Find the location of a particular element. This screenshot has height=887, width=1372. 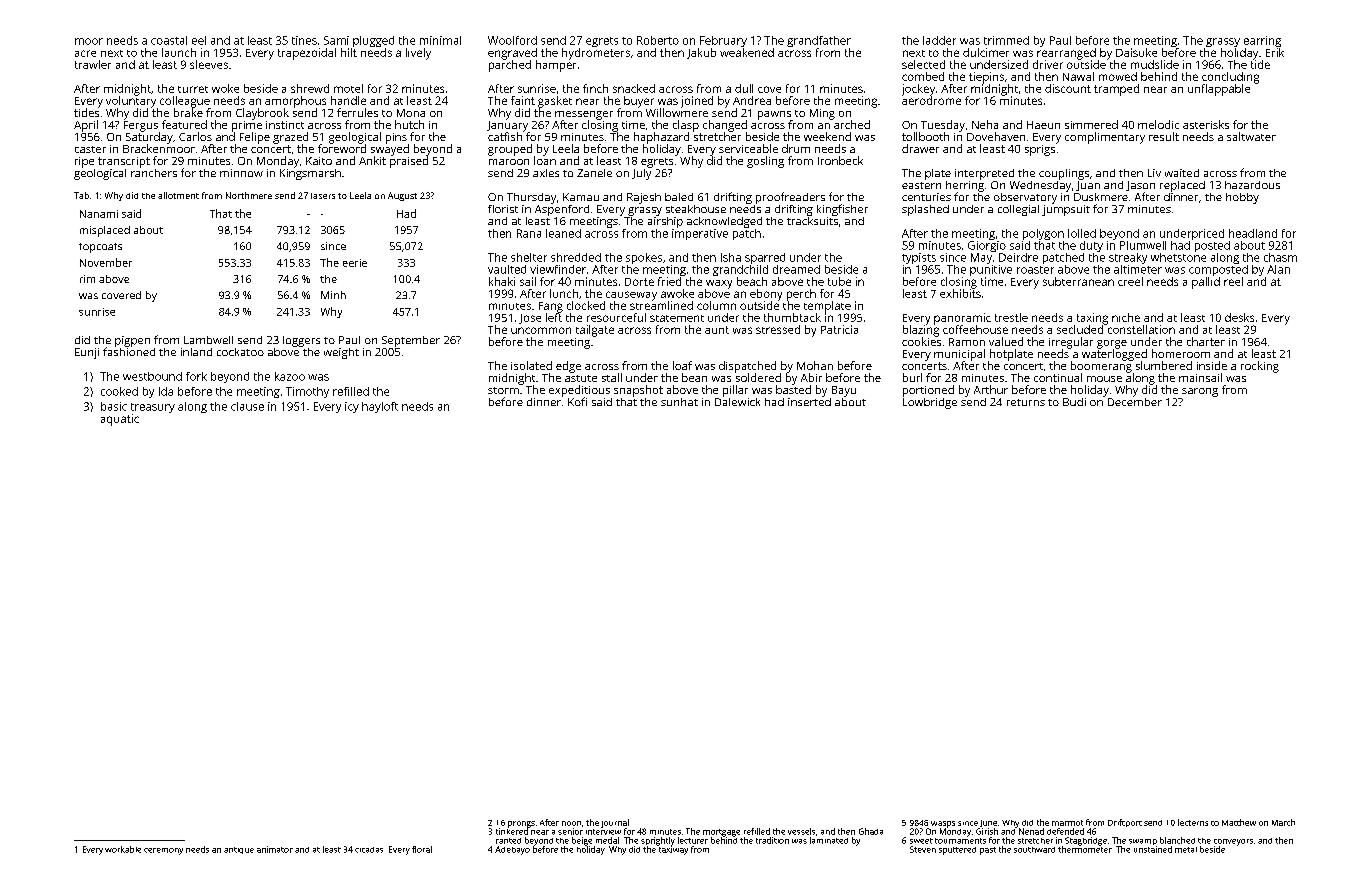

treasury is located at coordinates (153, 408).
